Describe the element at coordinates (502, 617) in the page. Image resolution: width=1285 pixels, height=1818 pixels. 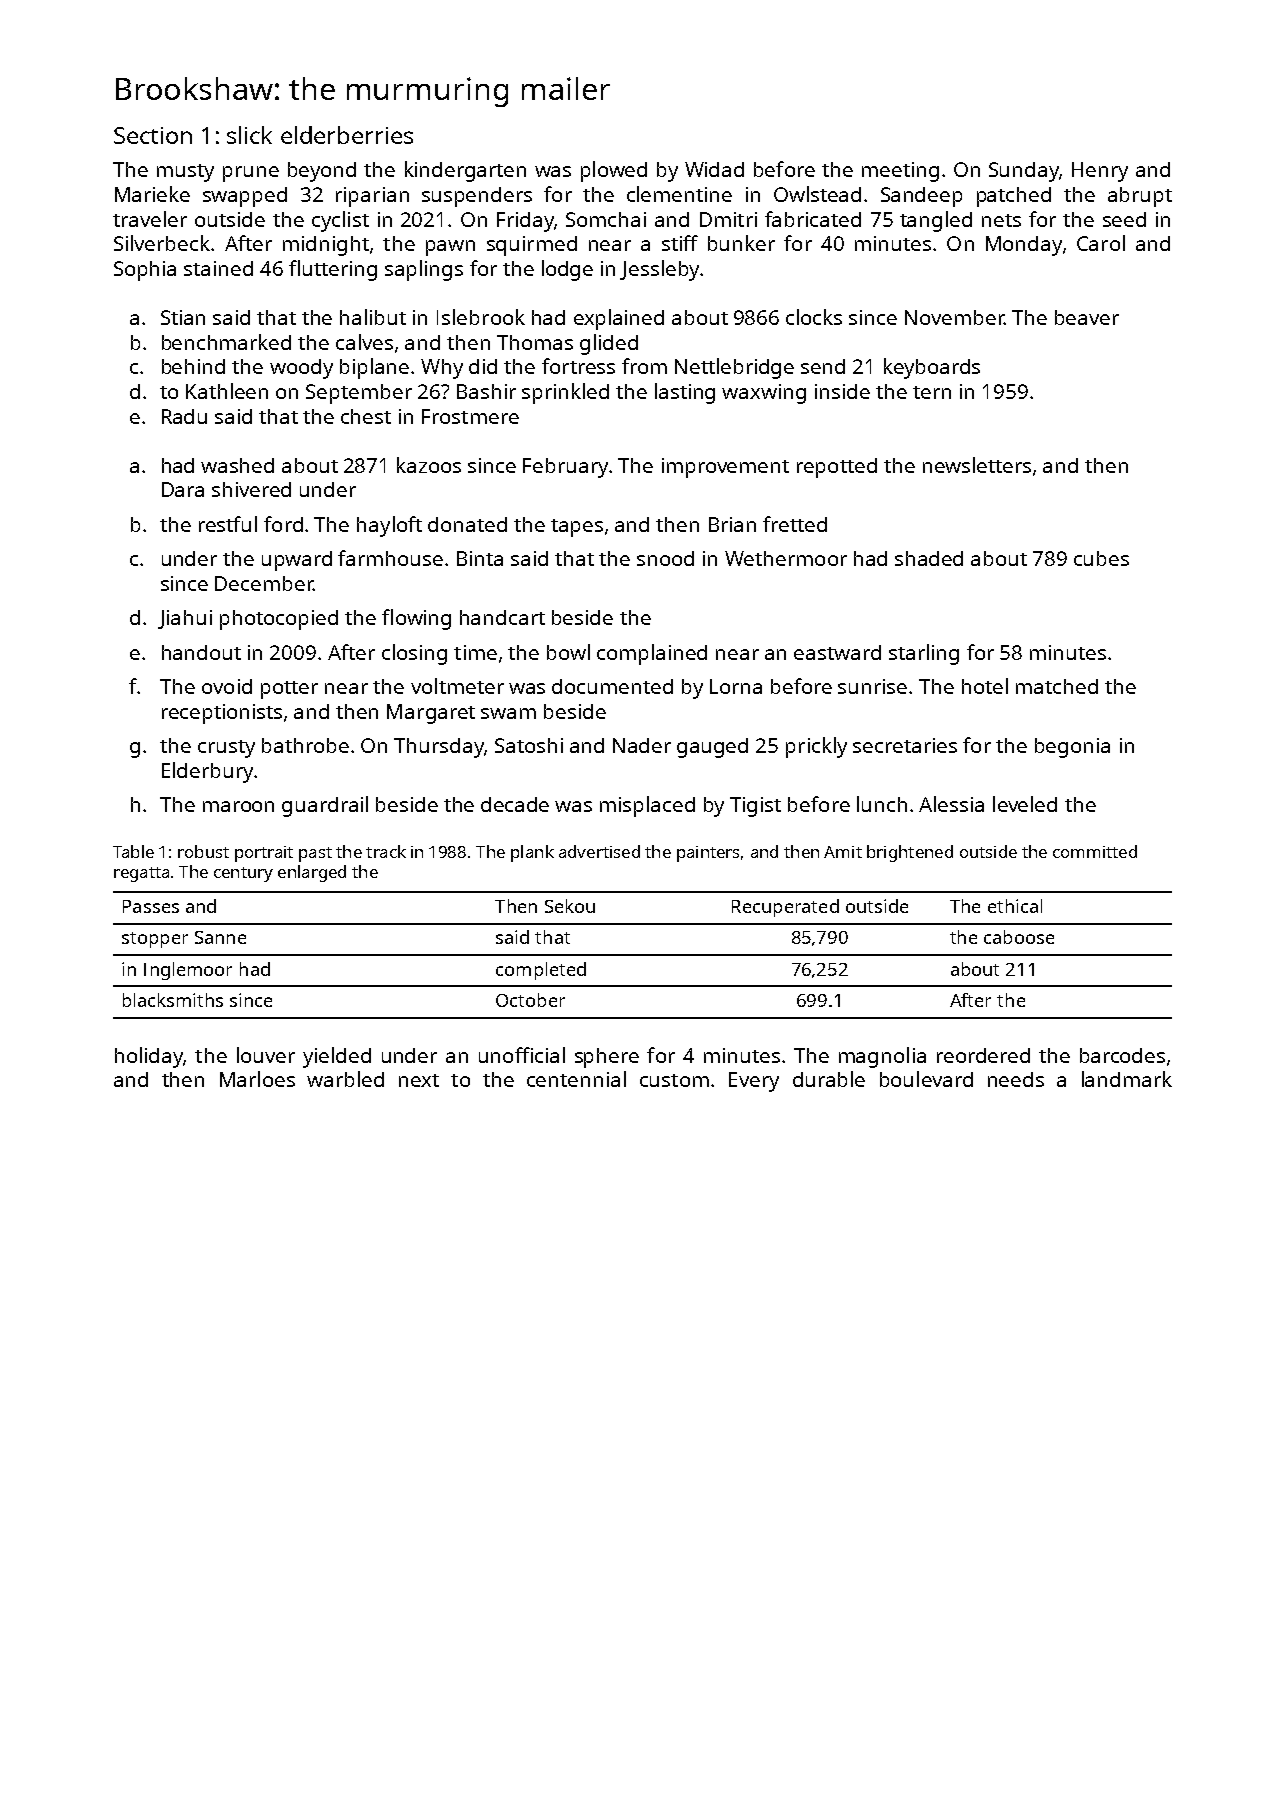
I see `handcart` at that location.
